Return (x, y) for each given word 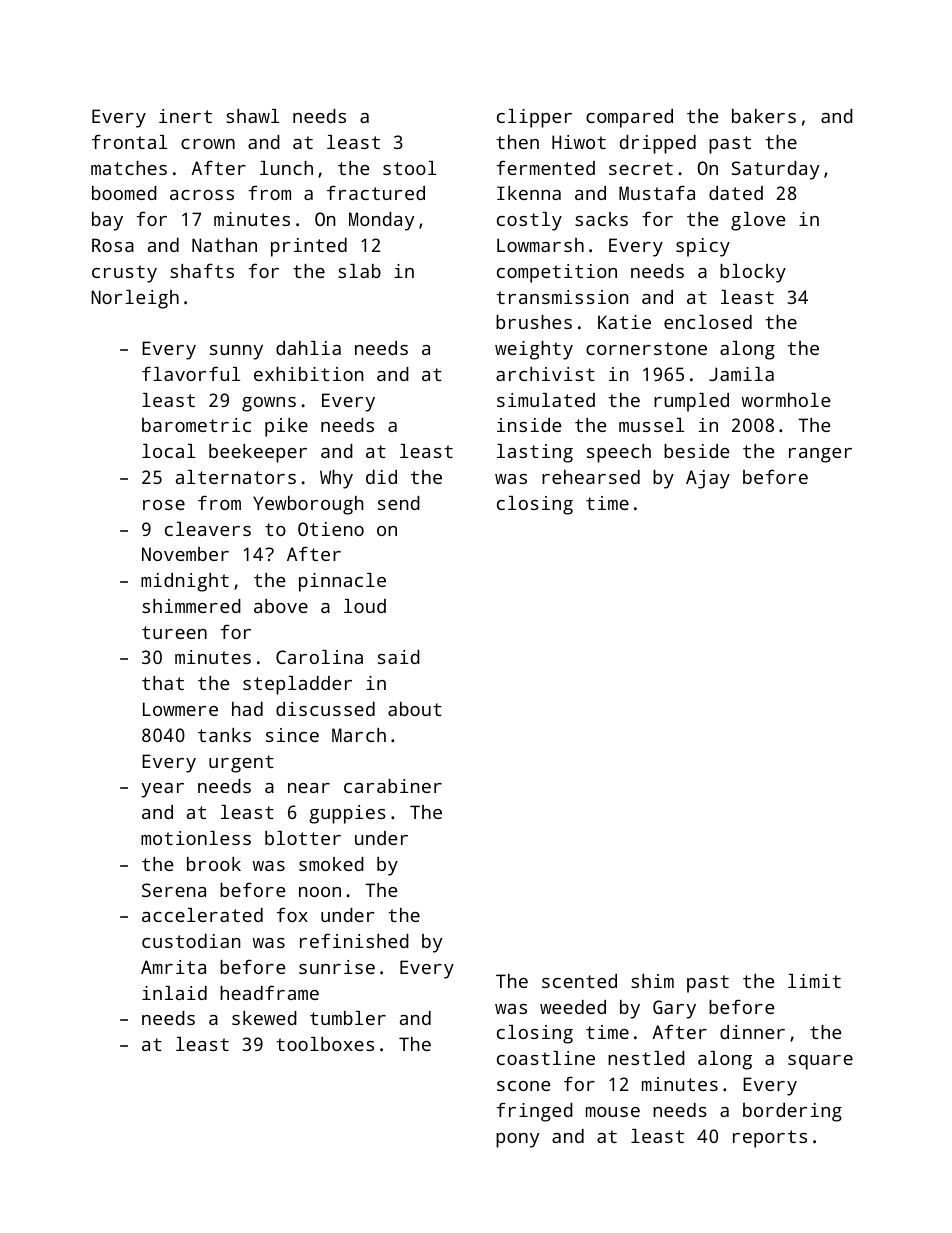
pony (517, 1140)
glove (758, 221)
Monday (381, 221)
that (163, 683)
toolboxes (325, 1044)
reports (770, 1139)
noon (320, 892)
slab (359, 271)
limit (814, 981)
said (399, 657)
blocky (753, 273)
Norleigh (135, 299)
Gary (674, 1009)
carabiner (393, 786)
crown (208, 144)
